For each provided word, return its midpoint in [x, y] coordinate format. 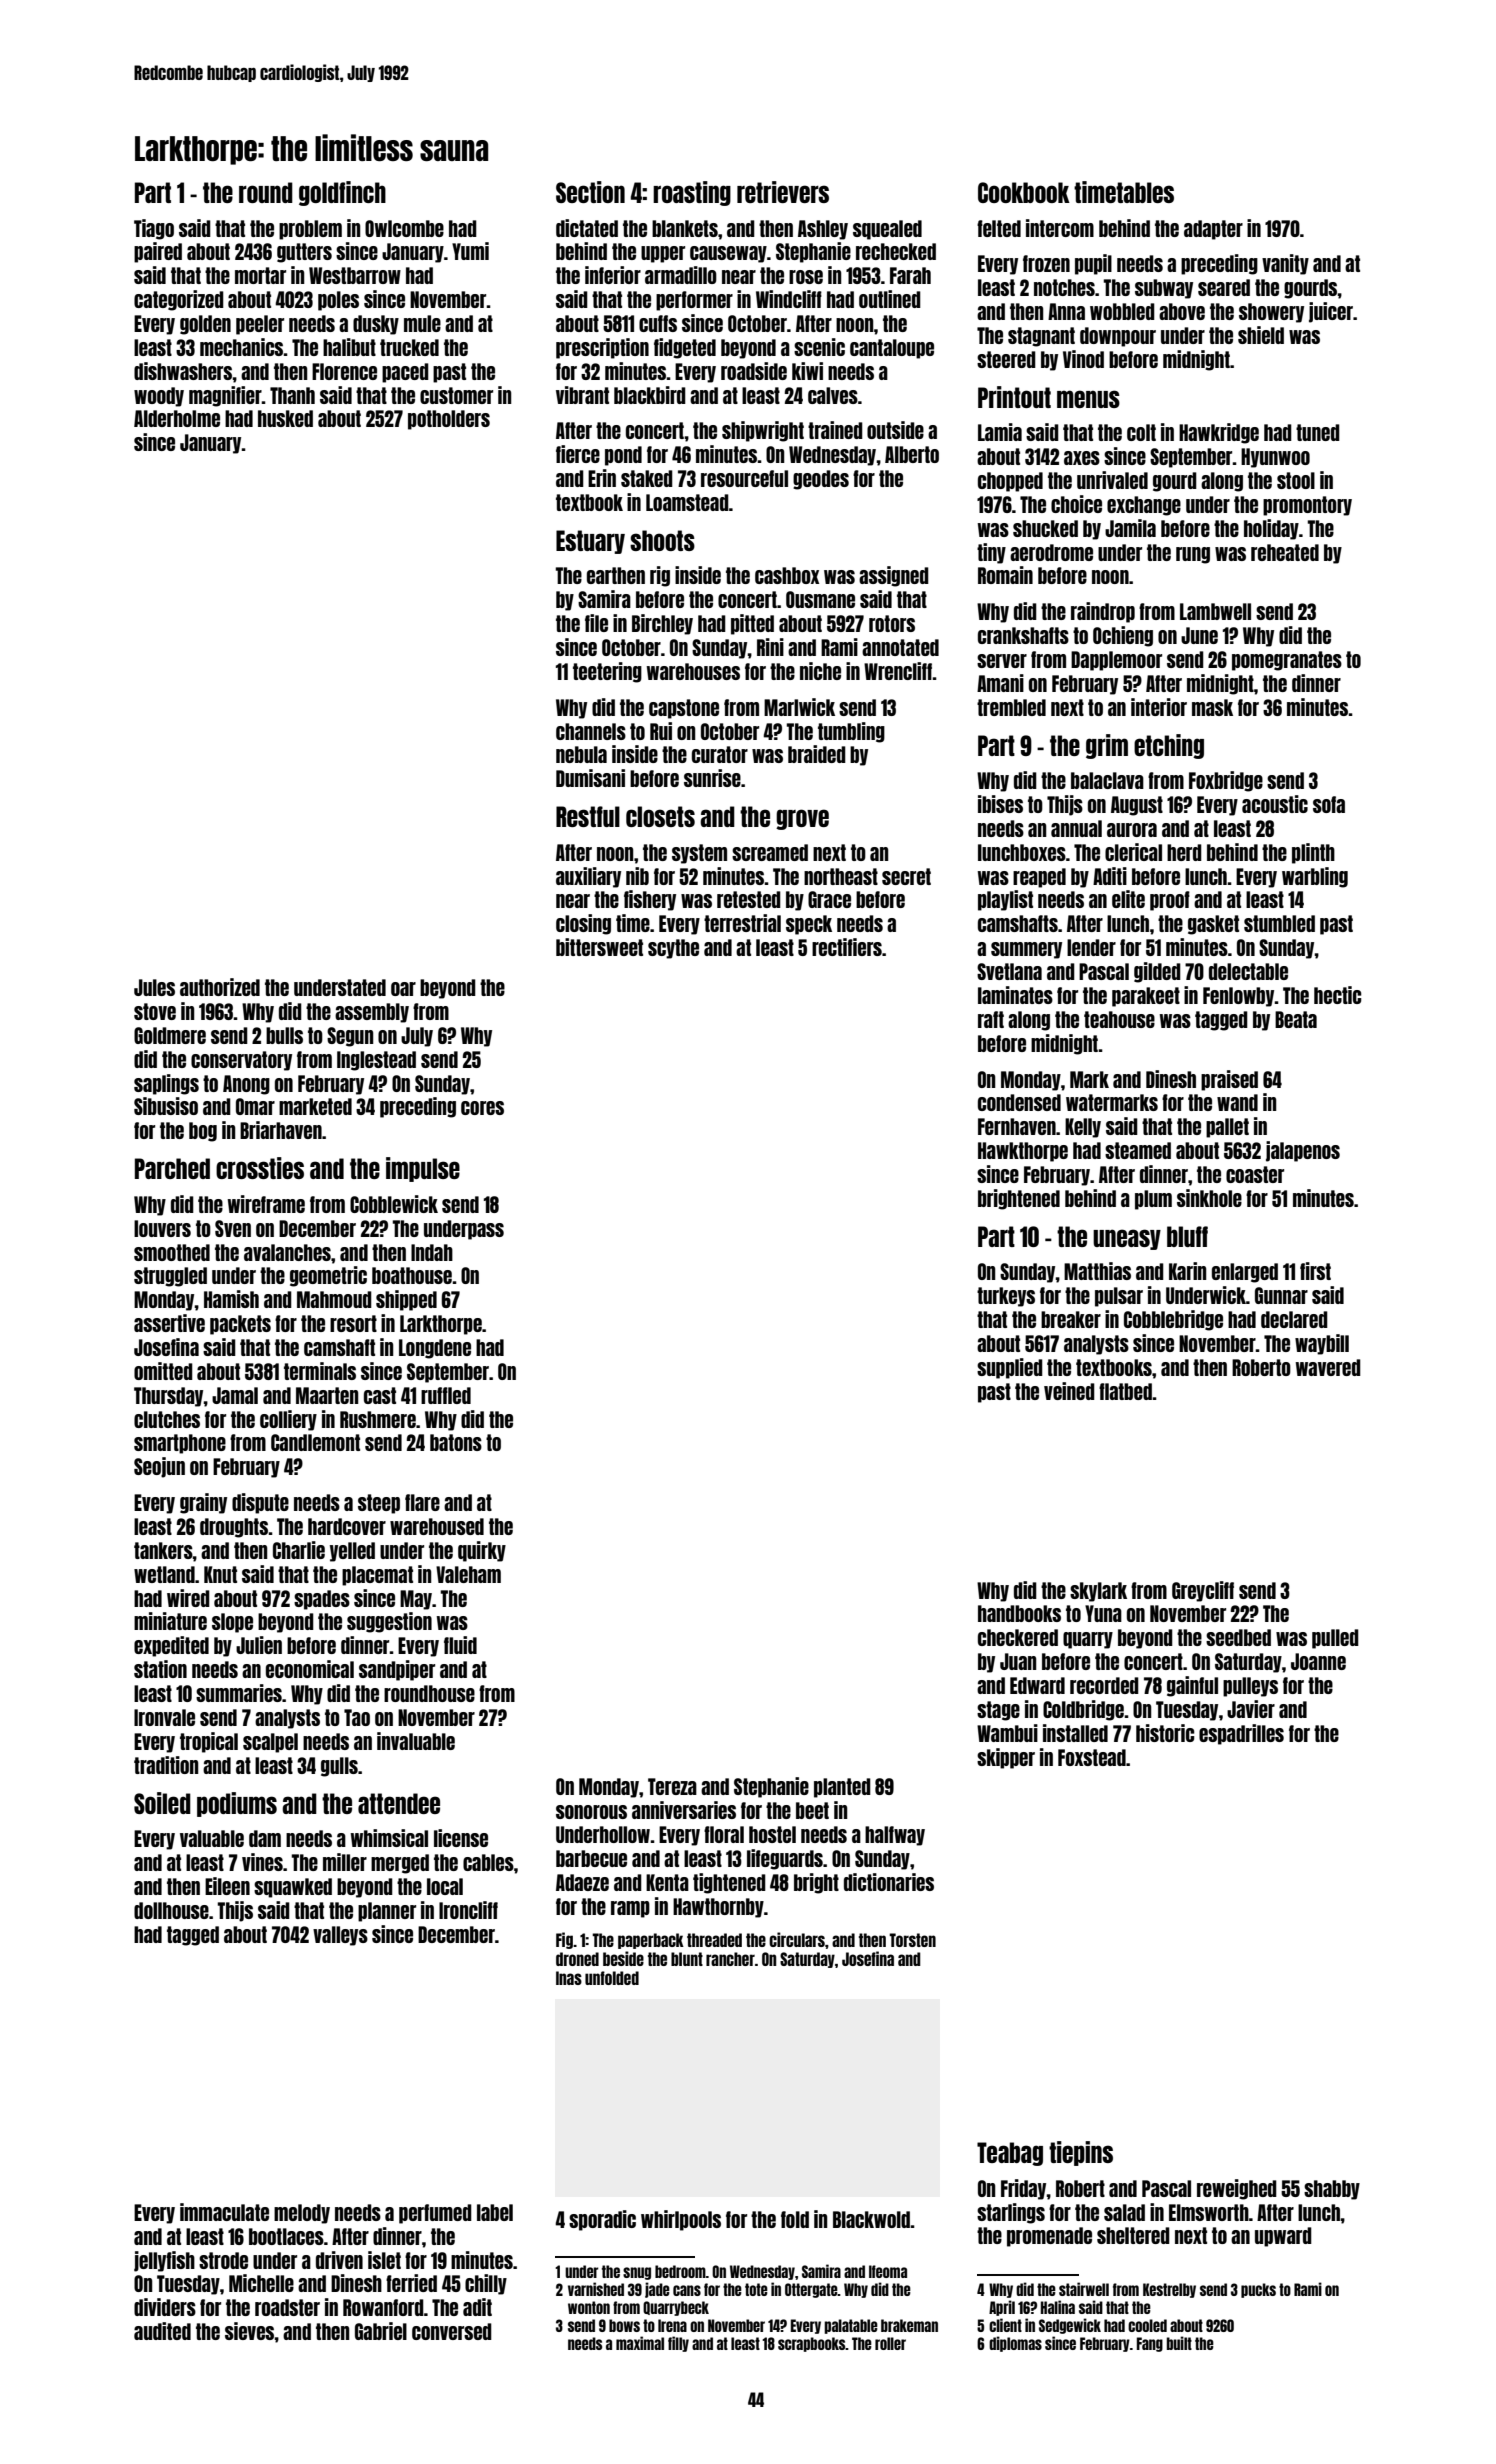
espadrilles [1241, 1734]
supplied [1010, 1368]
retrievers [783, 192]
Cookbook [1024, 192]
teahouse [1119, 1019]
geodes [821, 480]
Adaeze [582, 1882]
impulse [423, 1169]
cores [482, 1108]
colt [1141, 432]
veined [1069, 1391]
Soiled [162, 1803]
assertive [169, 1323]
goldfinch [342, 193]
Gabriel [381, 2331]
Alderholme [177, 418]
